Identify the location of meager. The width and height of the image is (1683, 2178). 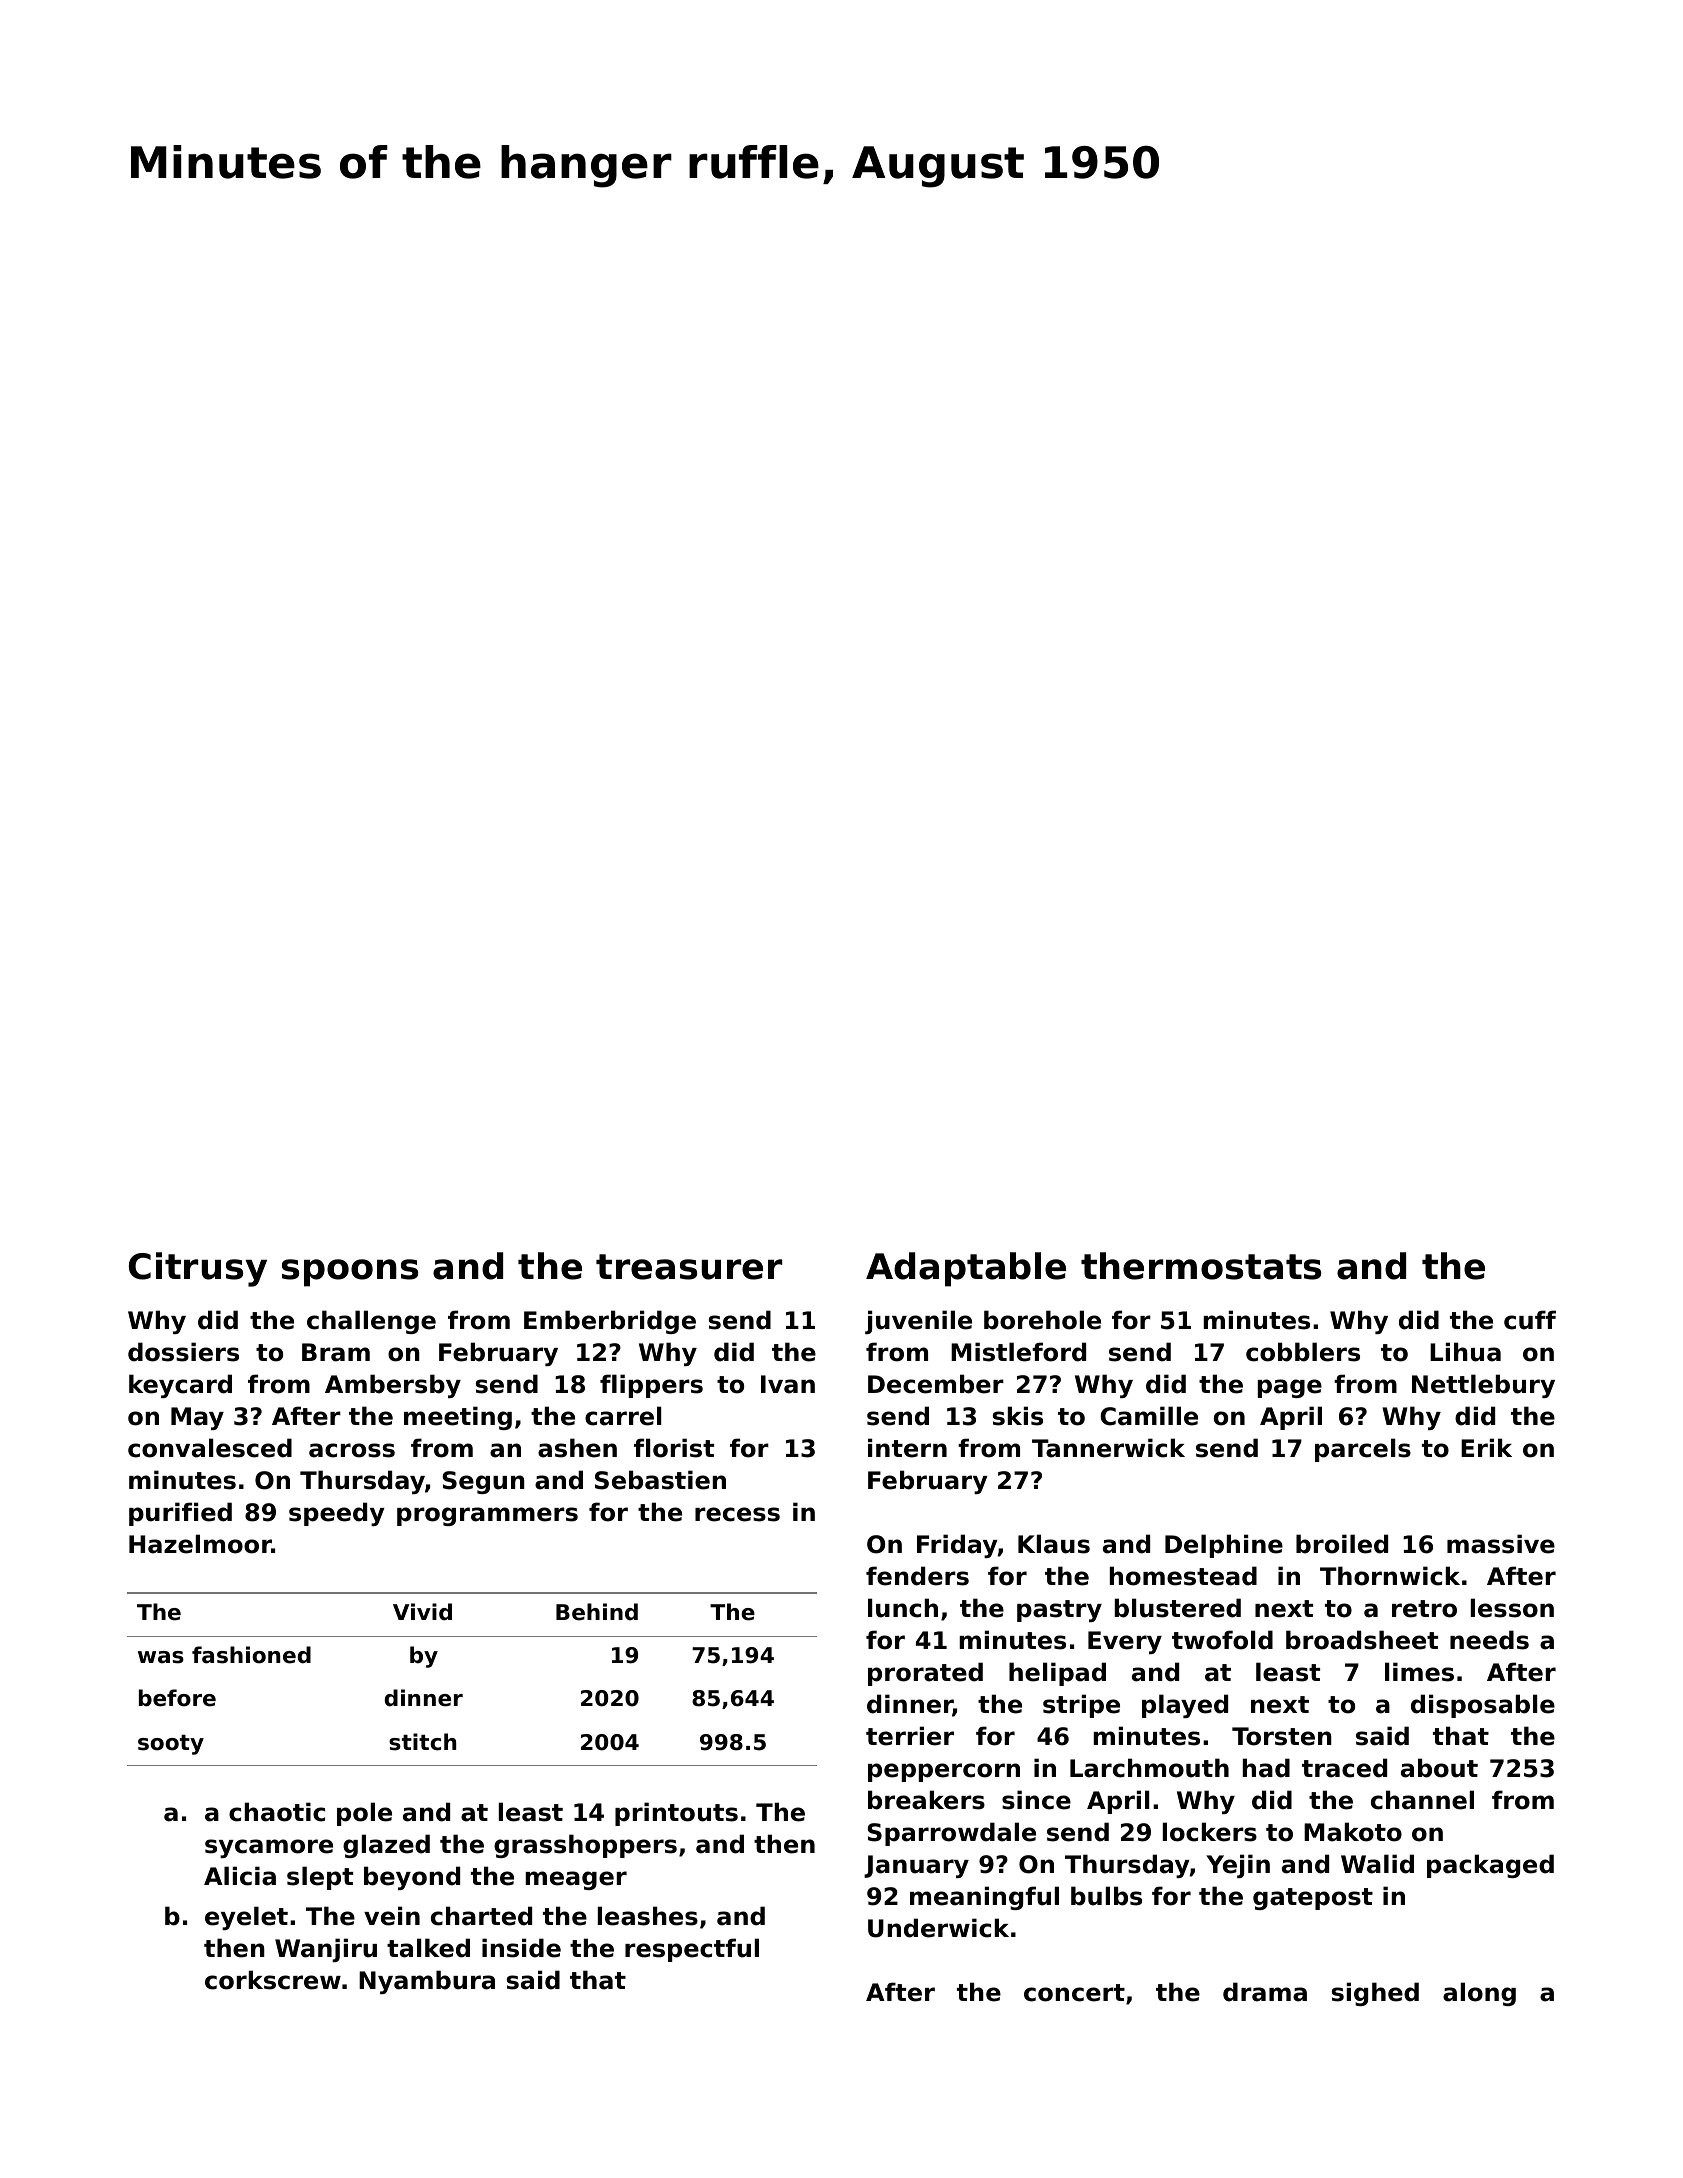
(576, 1880).
